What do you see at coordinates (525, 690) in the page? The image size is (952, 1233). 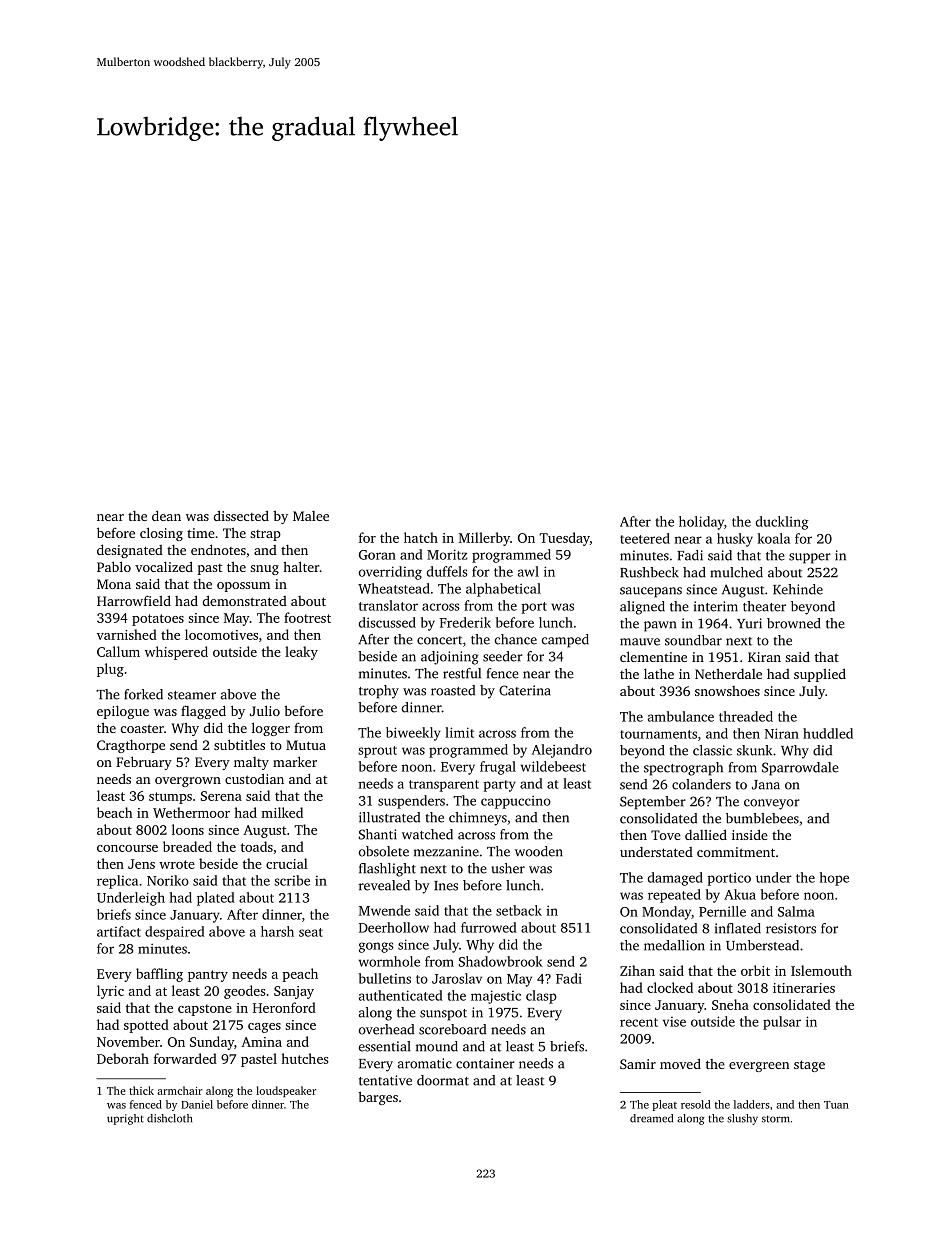 I see `Caterina` at bounding box center [525, 690].
